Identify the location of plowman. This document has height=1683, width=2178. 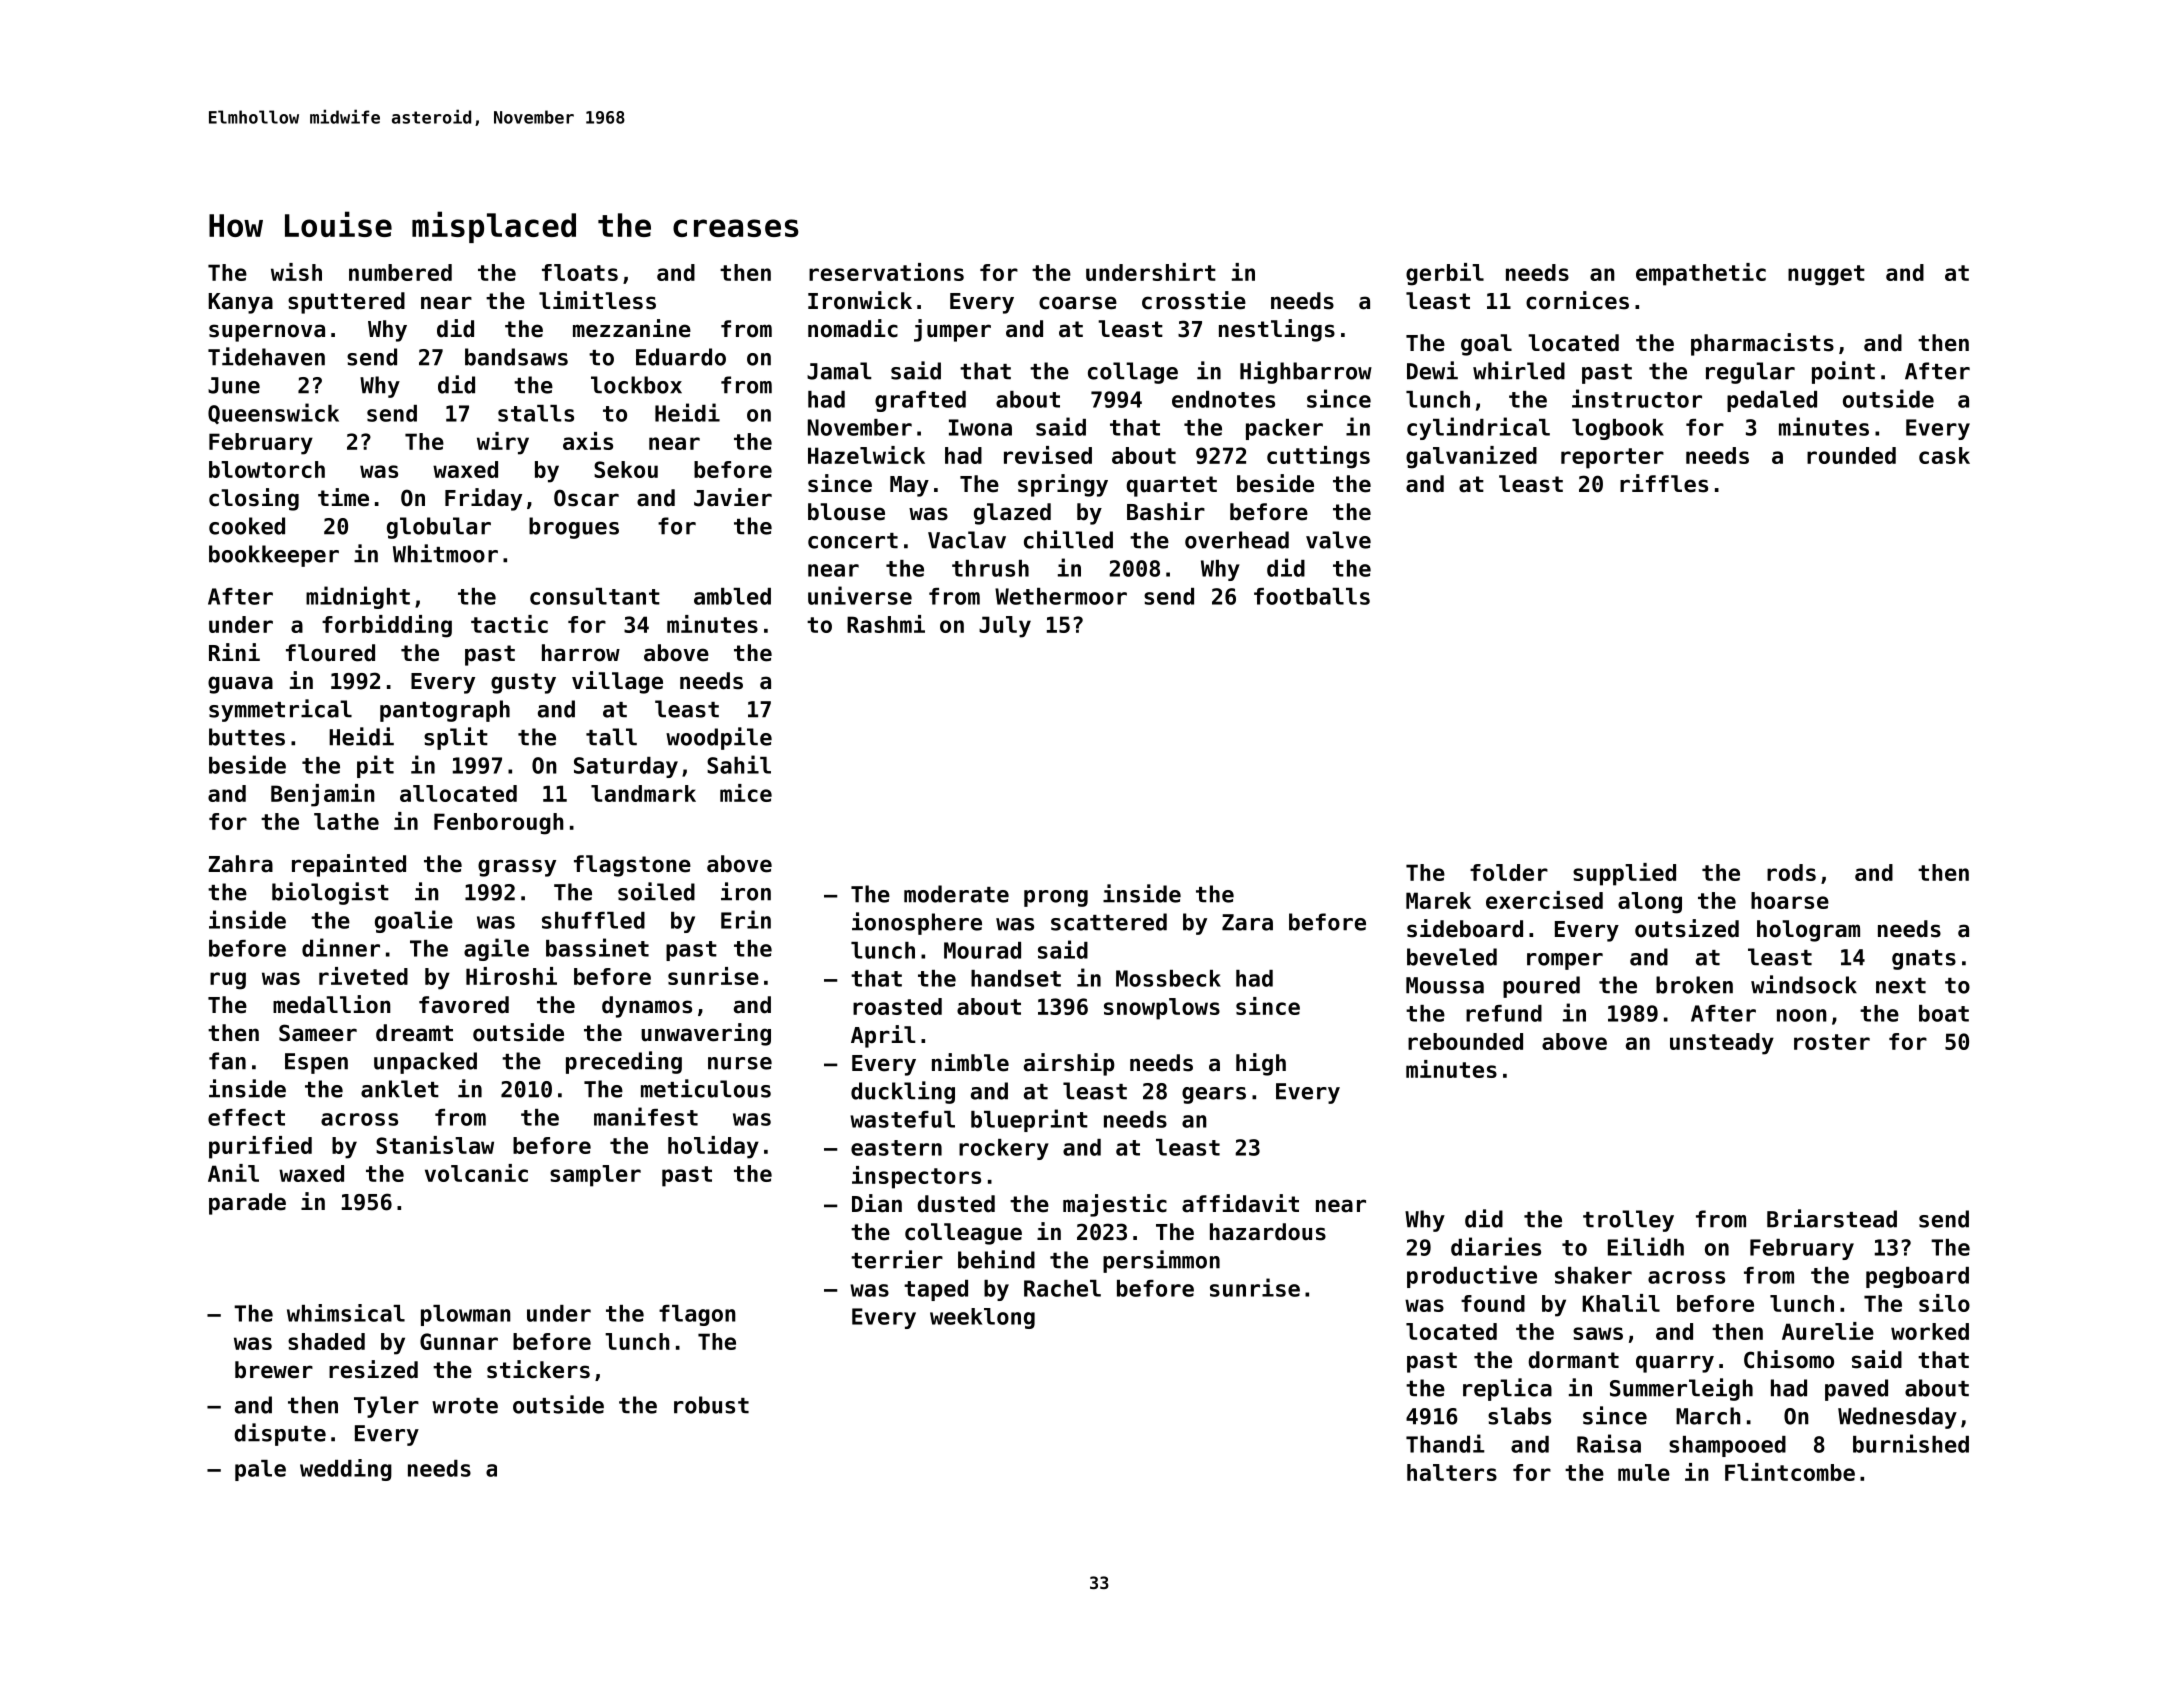
(466, 1315).
